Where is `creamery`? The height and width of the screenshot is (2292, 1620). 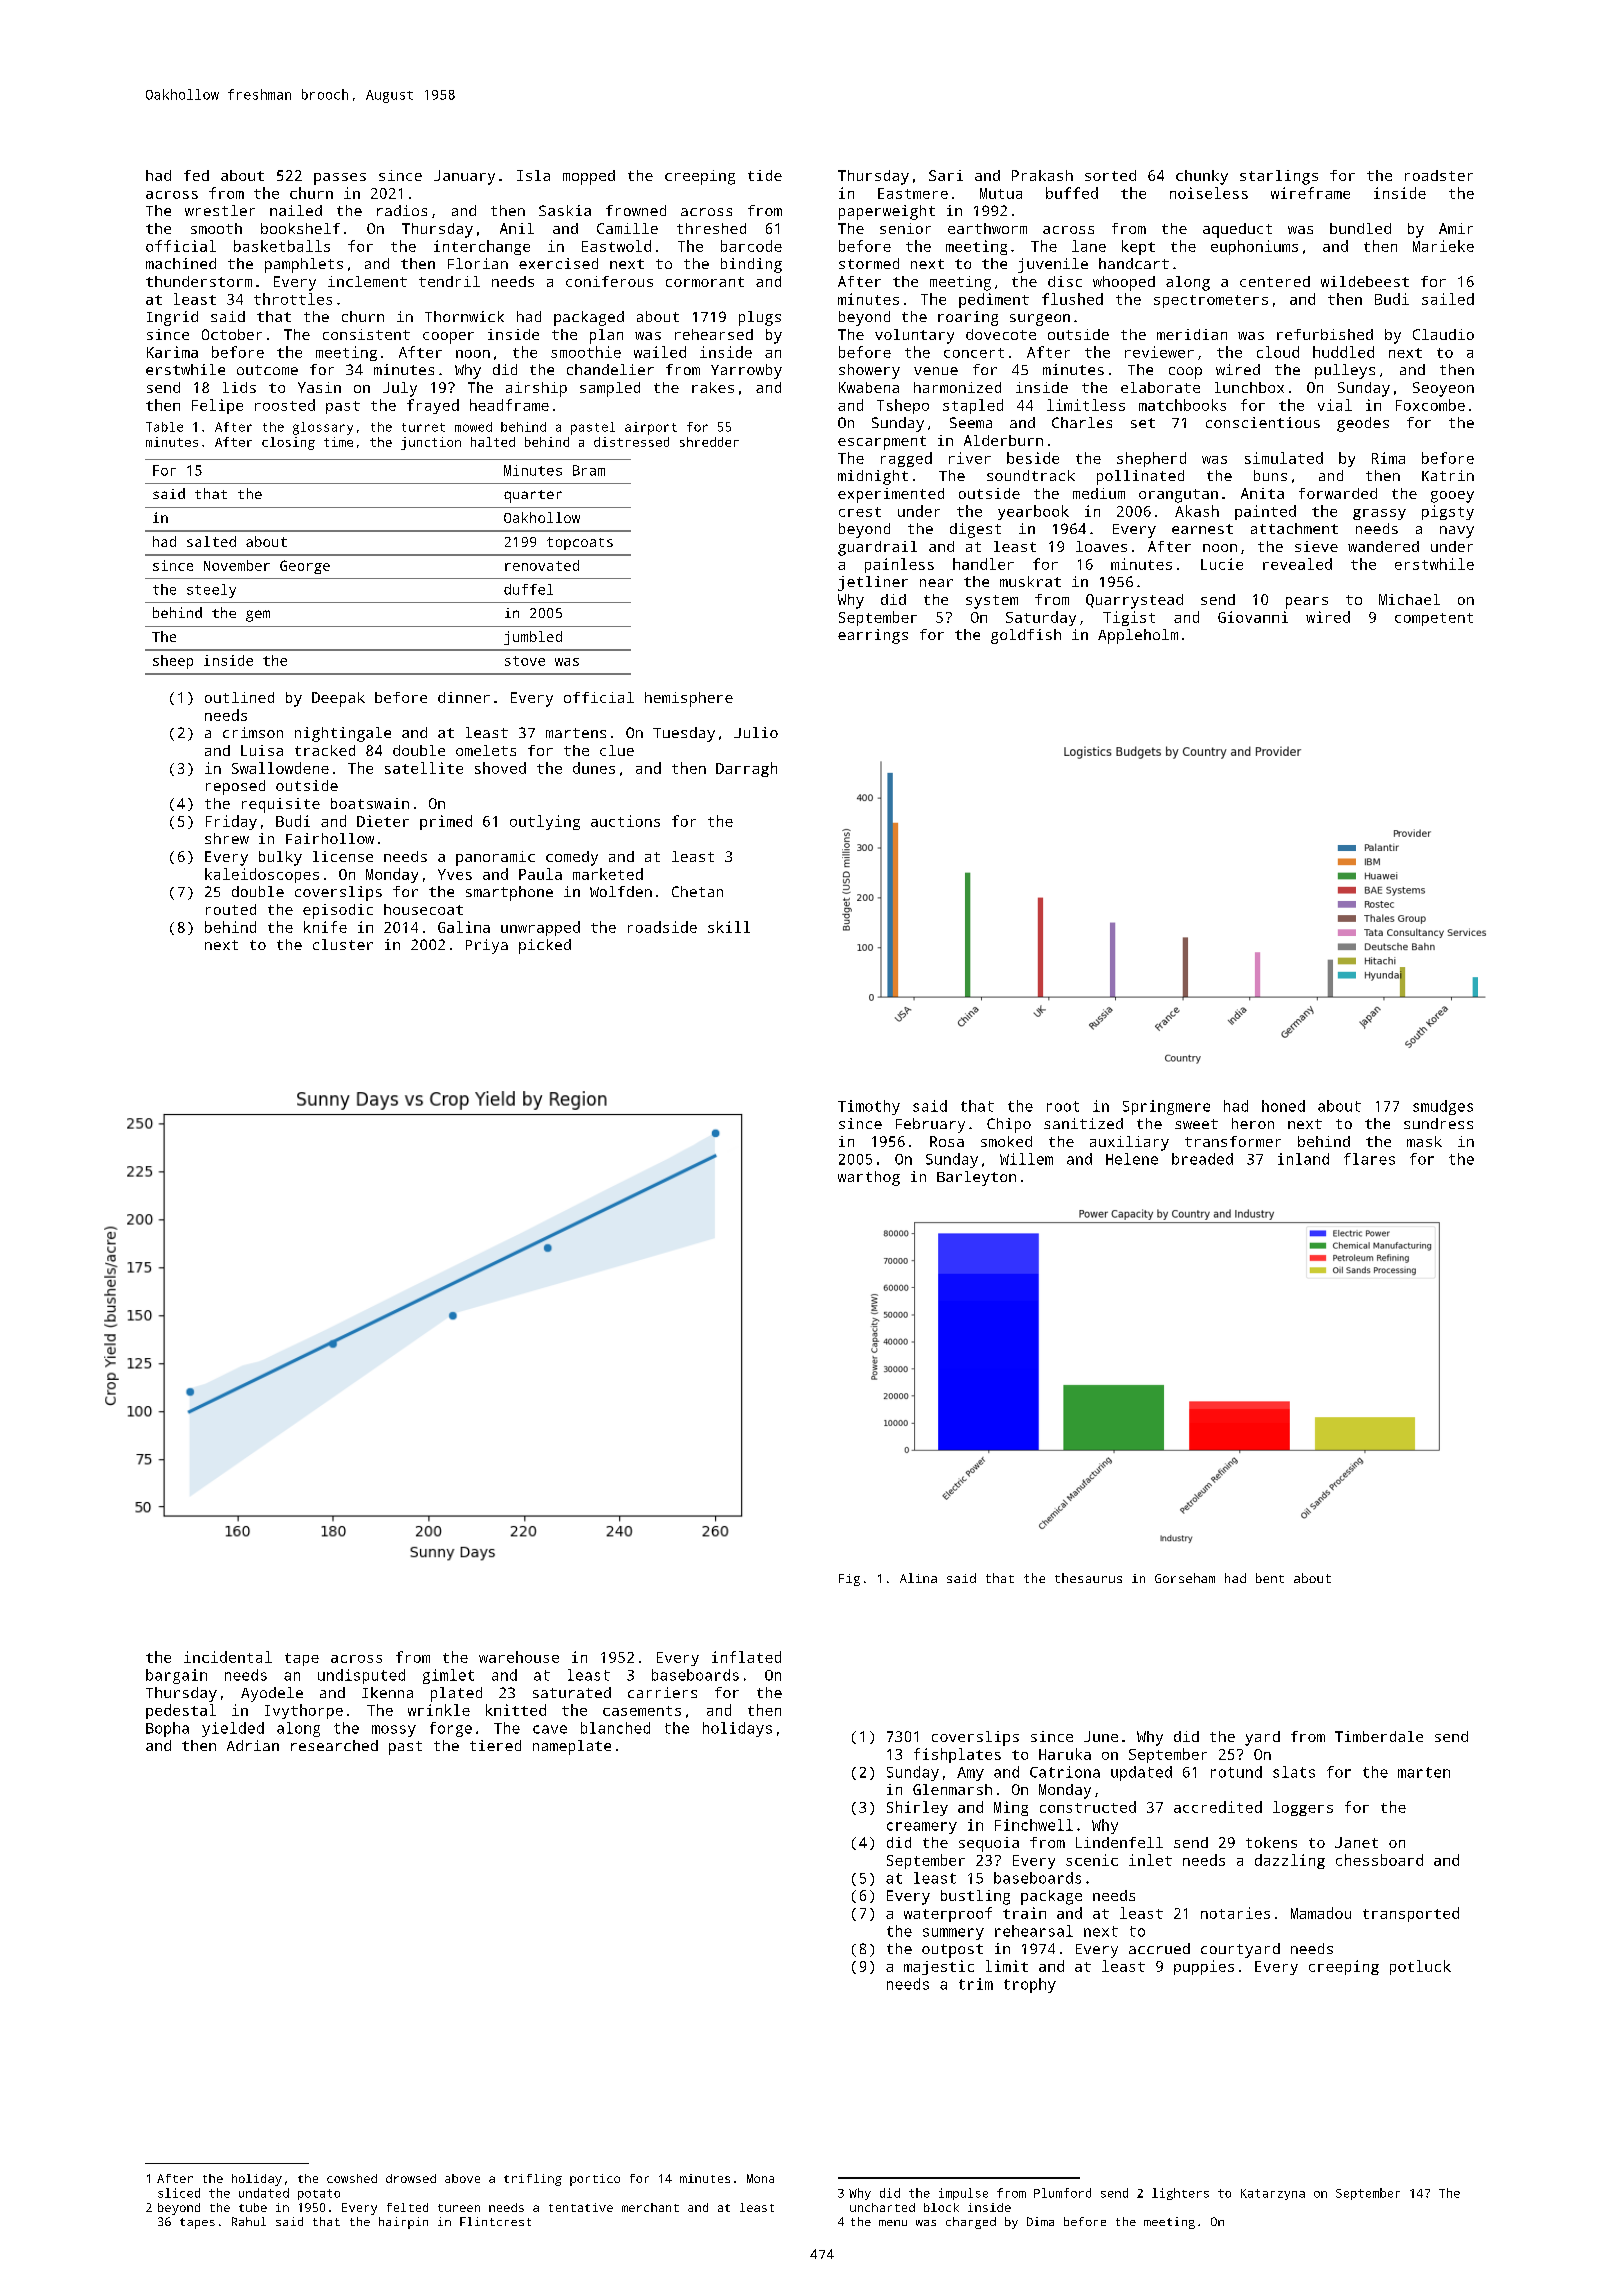 creamery is located at coordinates (922, 1828).
